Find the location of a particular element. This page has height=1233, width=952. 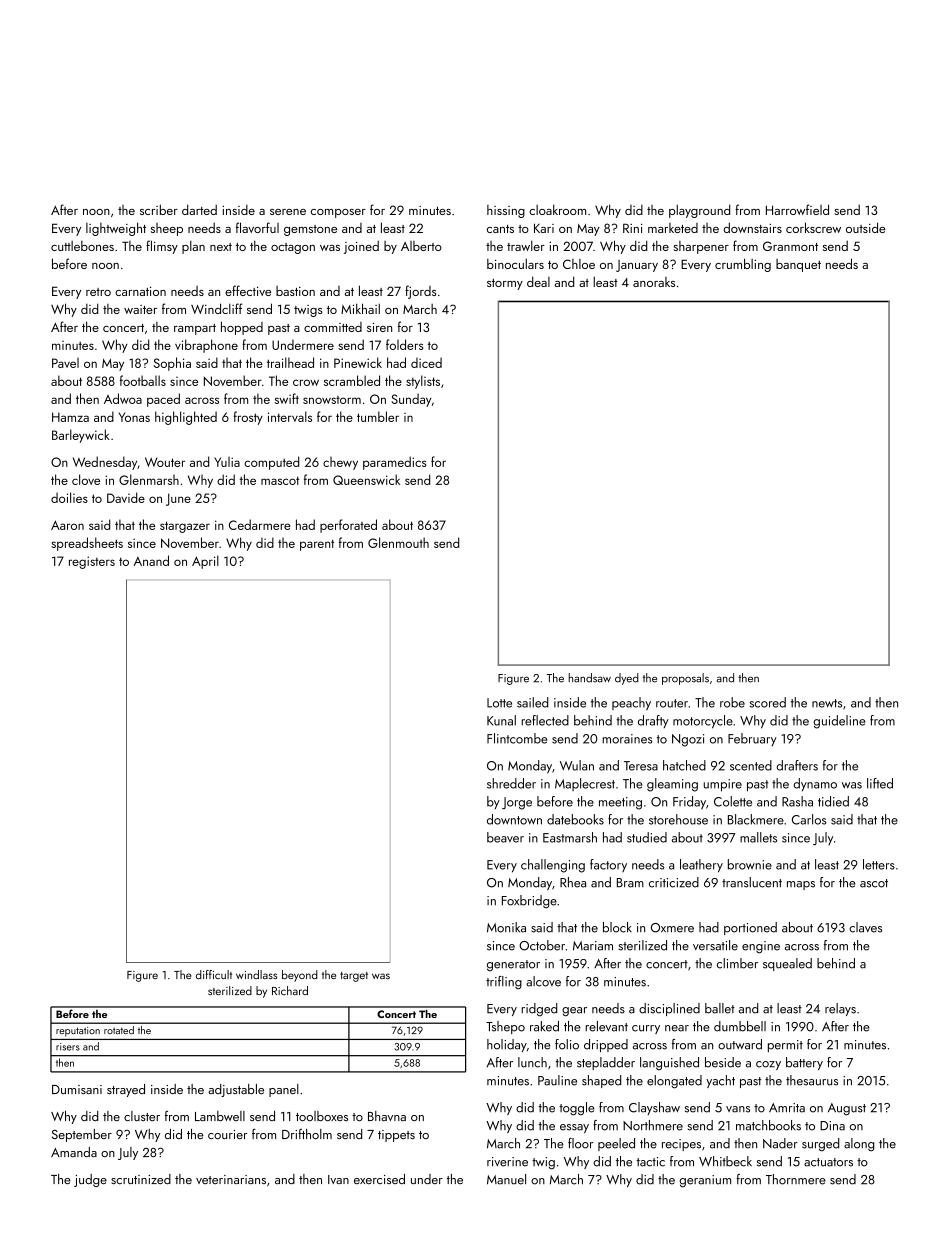

stargazer is located at coordinates (185, 527).
